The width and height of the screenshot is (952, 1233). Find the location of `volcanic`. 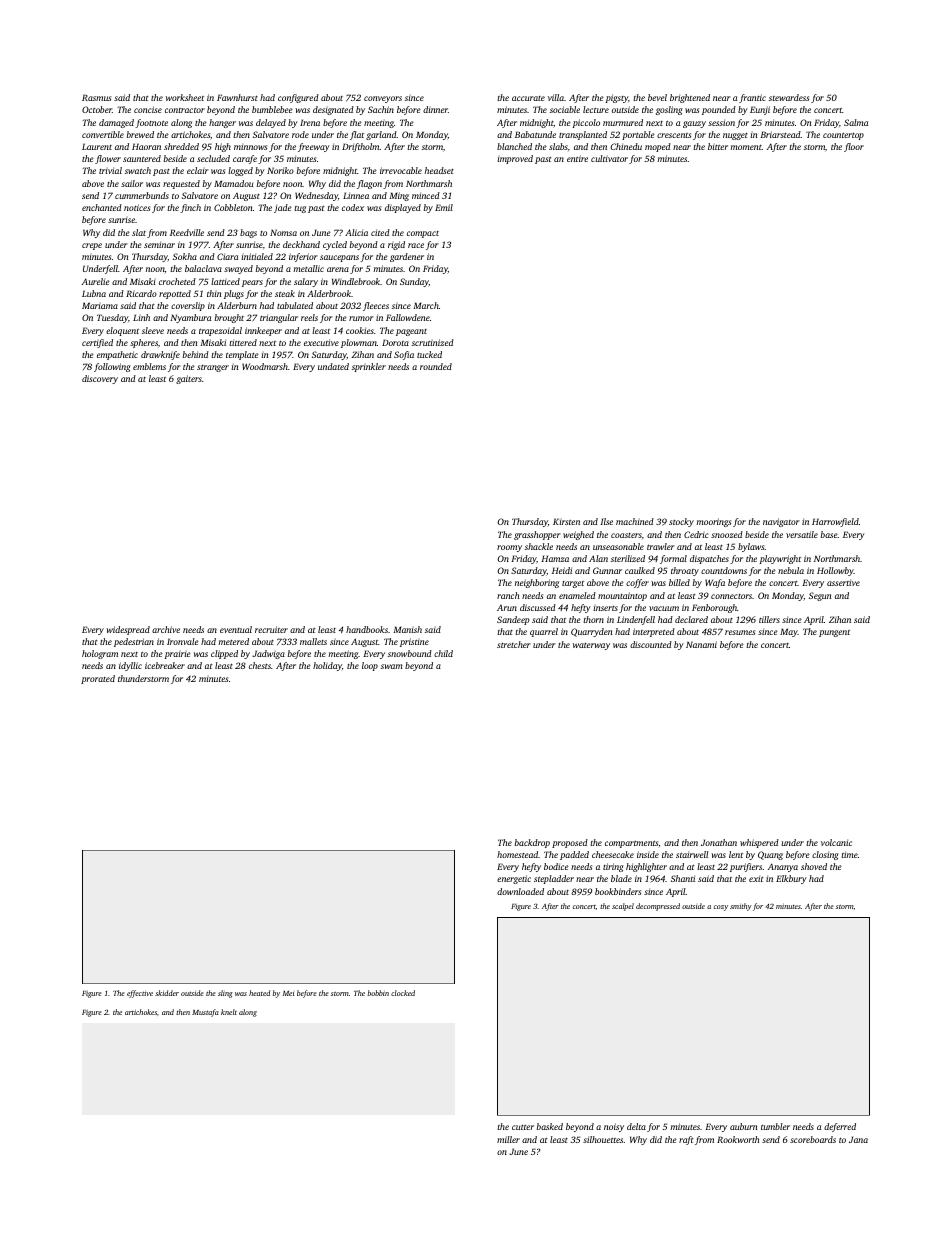

volcanic is located at coordinates (836, 842).
